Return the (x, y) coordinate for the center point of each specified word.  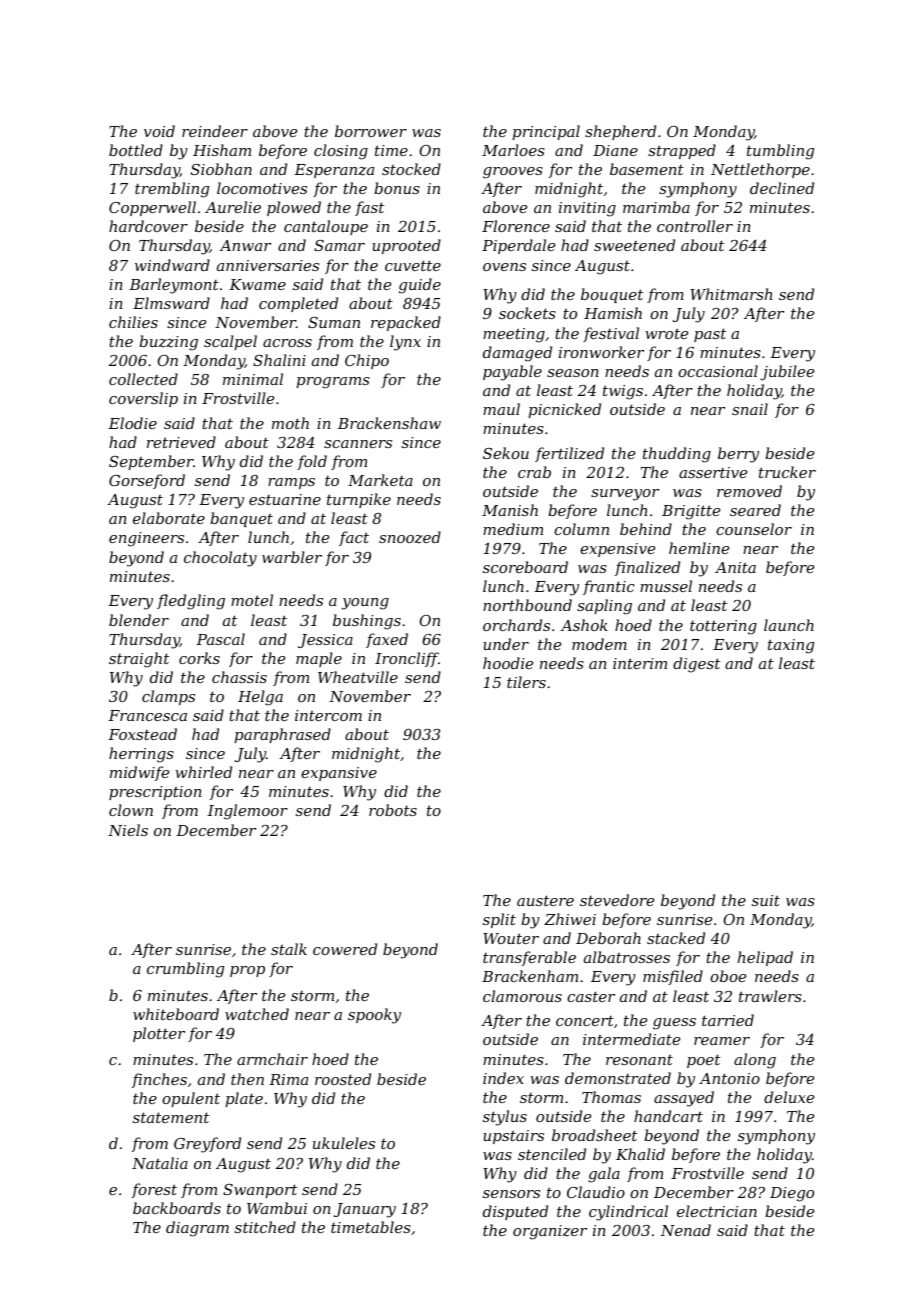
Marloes (513, 150)
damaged (517, 354)
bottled (136, 150)
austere (545, 900)
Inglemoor (247, 812)
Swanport (260, 1191)
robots (393, 810)
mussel (666, 586)
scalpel (230, 342)
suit (766, 900)
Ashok (584, 625)
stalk (289, 949)
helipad (765, 958)
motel (252, 600)
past (710, 335)
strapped (682, 151)
